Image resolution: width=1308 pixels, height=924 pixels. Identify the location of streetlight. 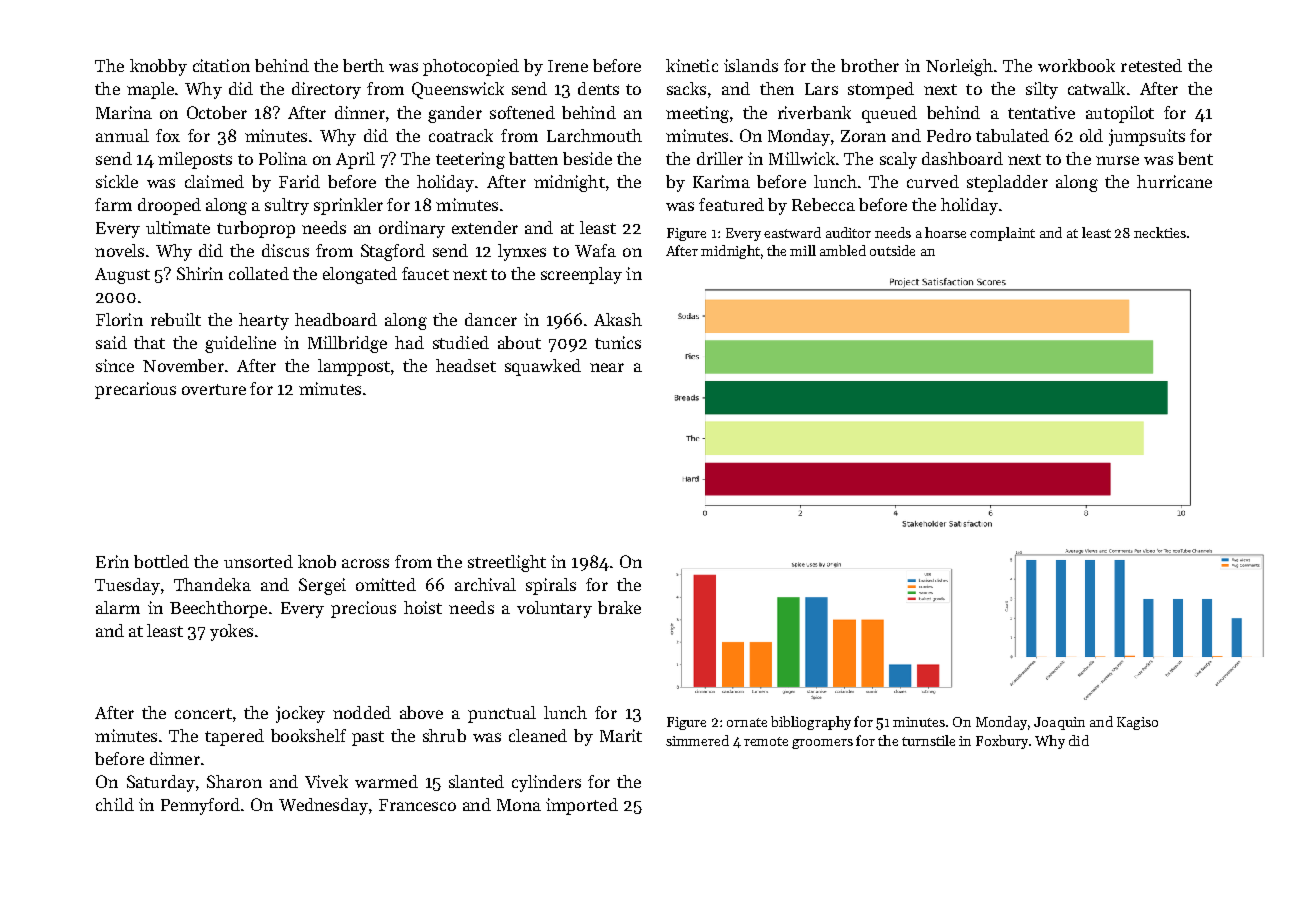
(507, 563).
